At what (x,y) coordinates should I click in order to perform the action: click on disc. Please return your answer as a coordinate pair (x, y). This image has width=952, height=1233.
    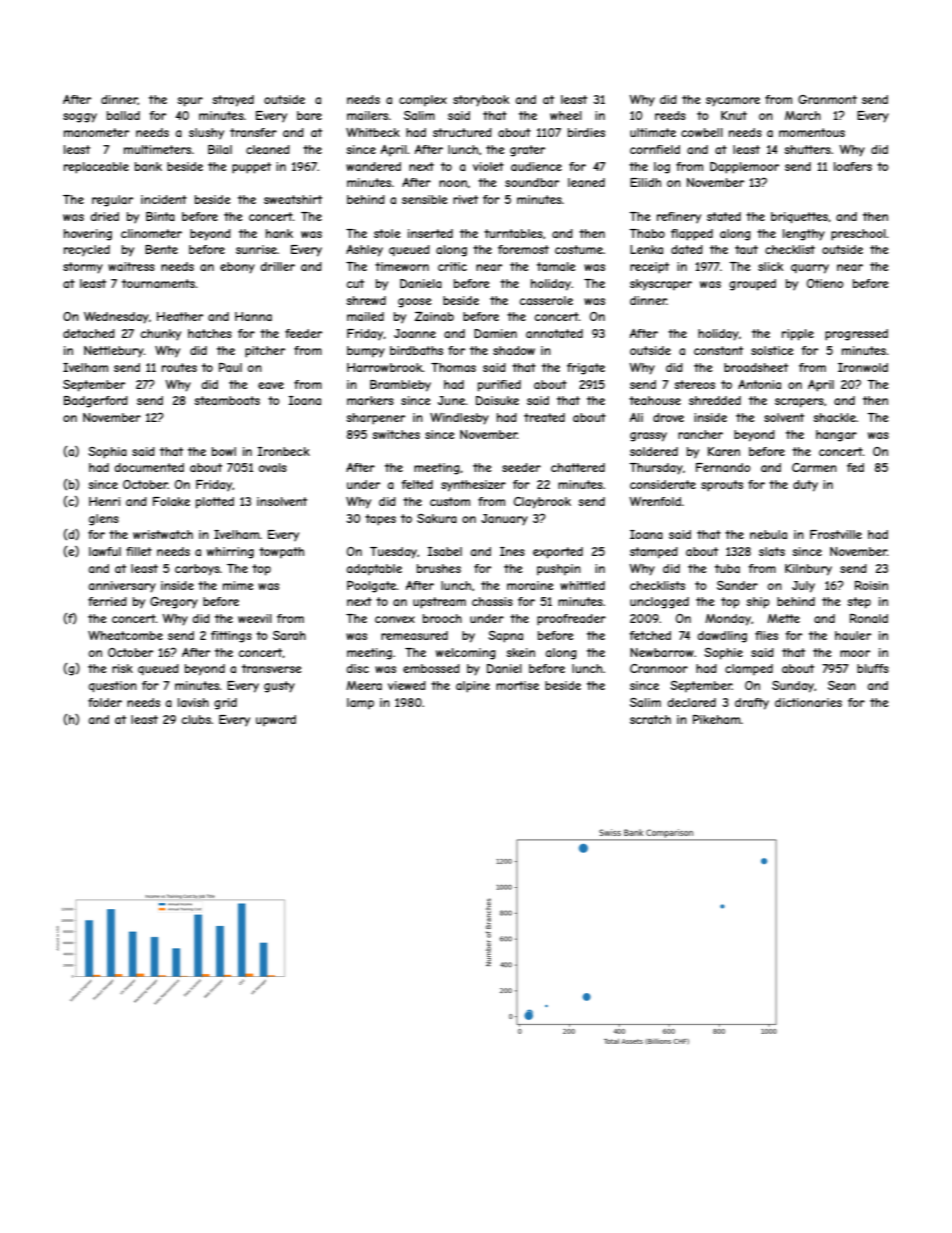
    Looking at the image, I should click on (358, 668).
